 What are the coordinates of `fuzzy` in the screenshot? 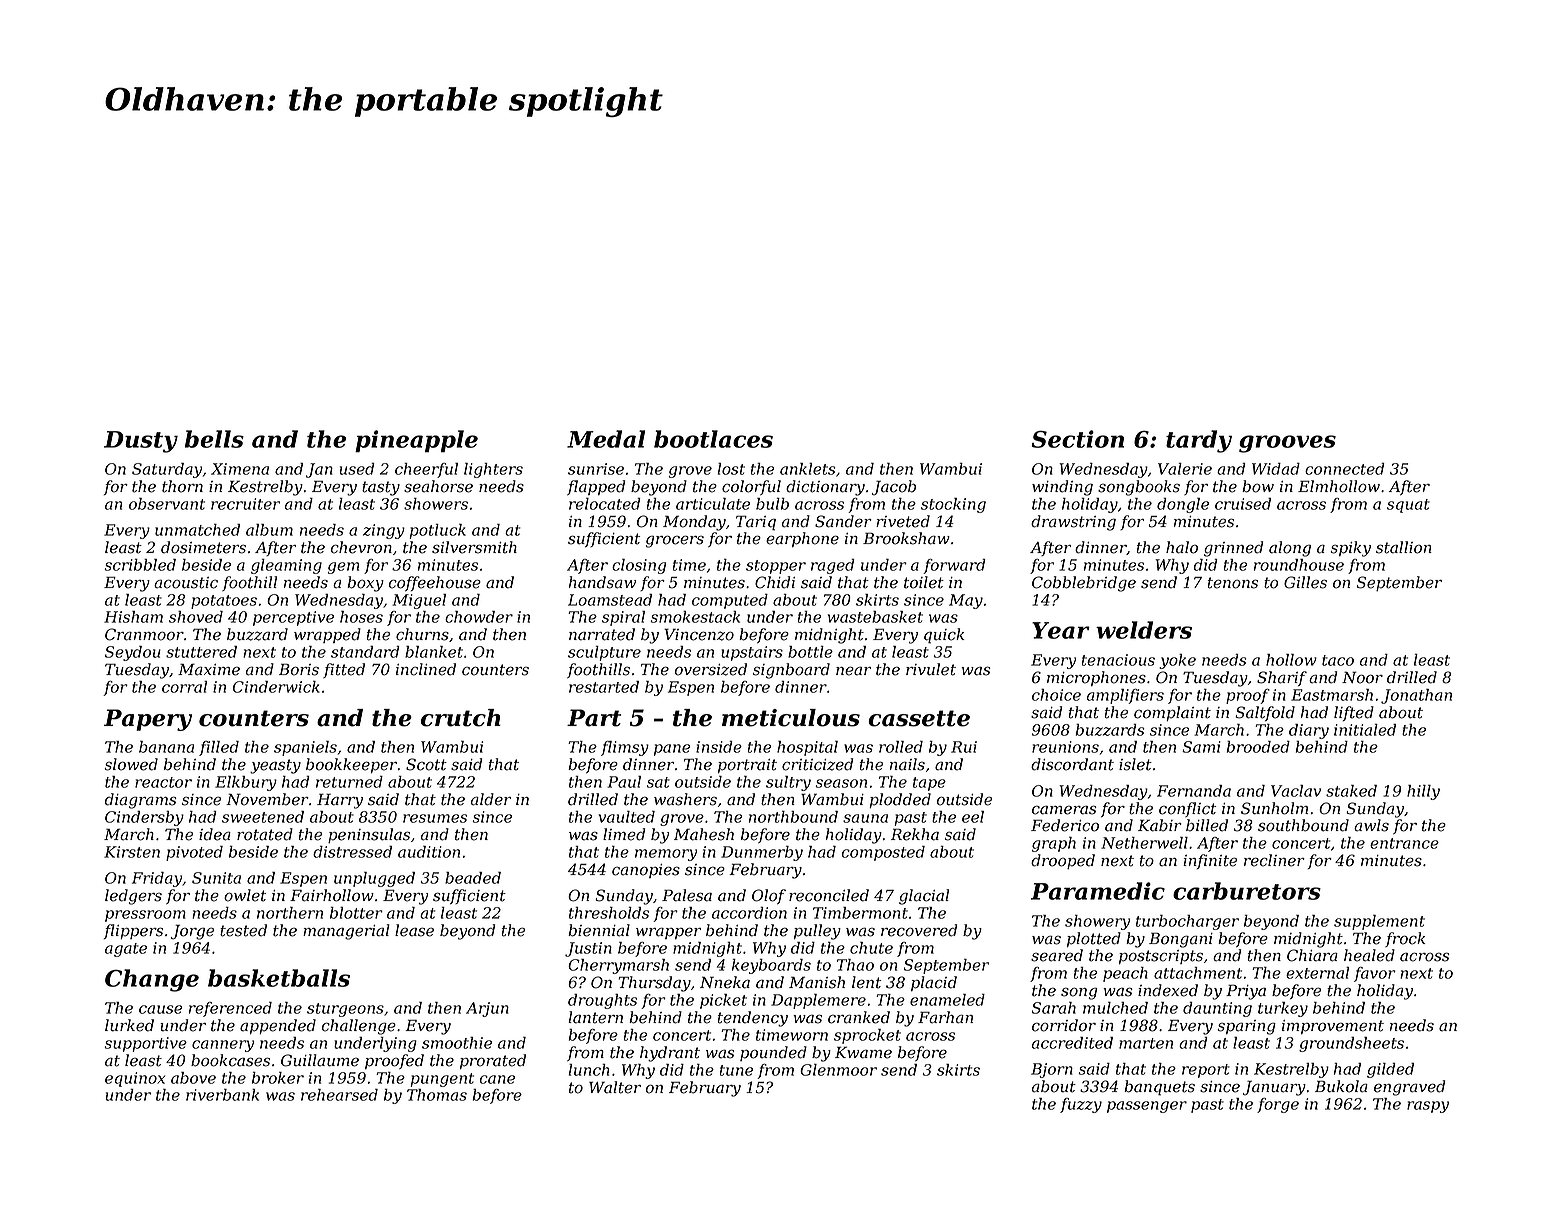 It's located at (1081, 1105).
